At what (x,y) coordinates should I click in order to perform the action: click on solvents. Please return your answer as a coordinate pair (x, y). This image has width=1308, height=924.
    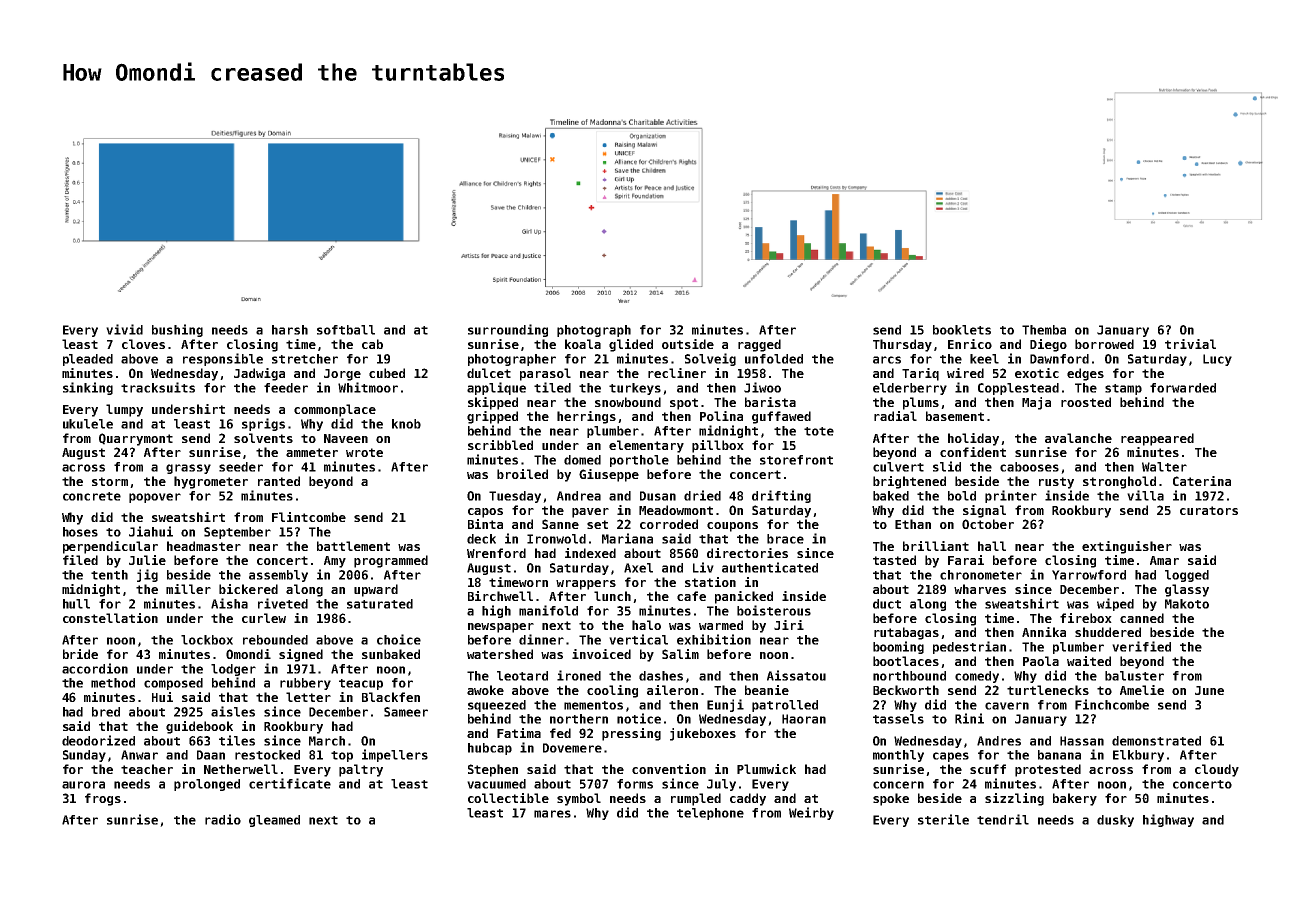
    Looking at the image, I should click on (263, 438).
